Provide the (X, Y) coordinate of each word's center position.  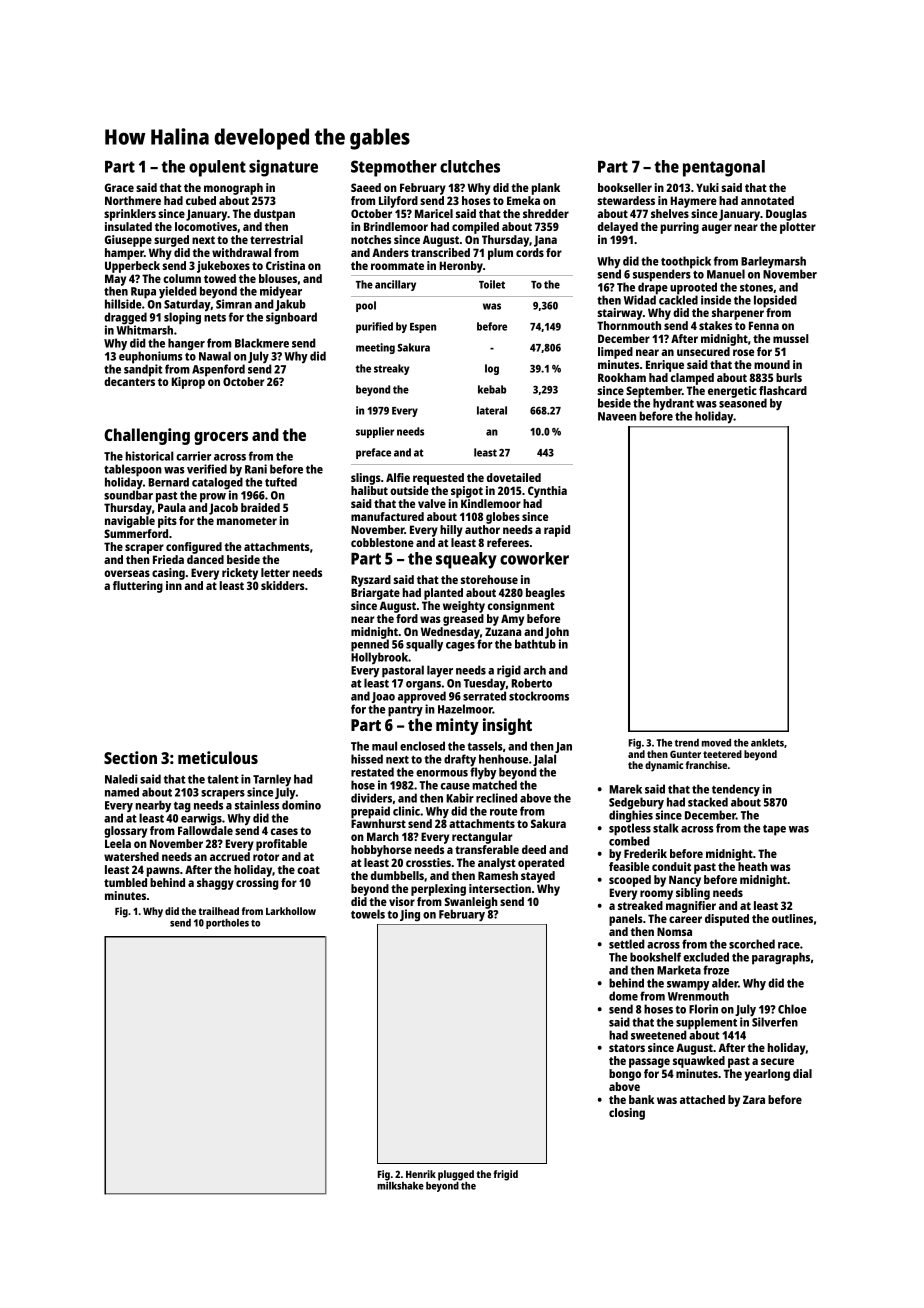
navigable (130, 522)
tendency (736, 790)
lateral (492, 410)
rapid (557, 531)
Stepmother (394, 168)
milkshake (400, 1185)
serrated (484, 696)
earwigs (201, 819)
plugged (456, 1175)
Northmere (133, 200)
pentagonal (724, 168)
